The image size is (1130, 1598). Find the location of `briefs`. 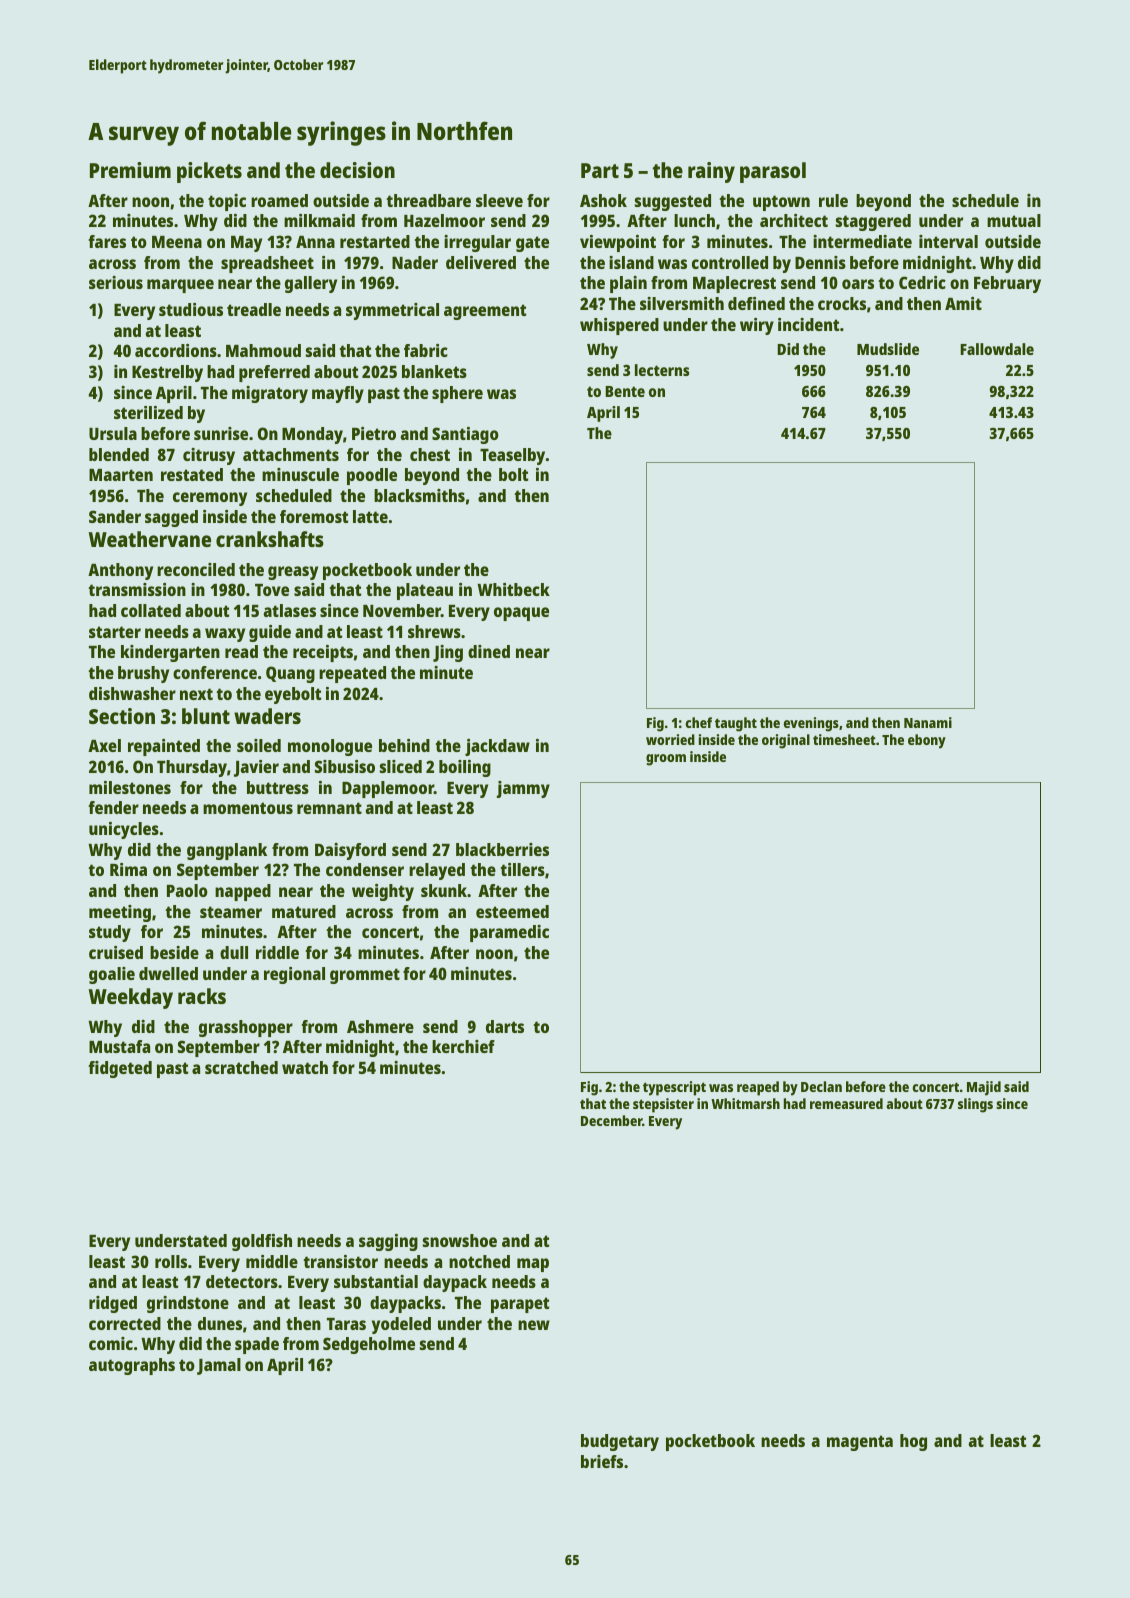

briefs is located at coordinates (602, 1461).
